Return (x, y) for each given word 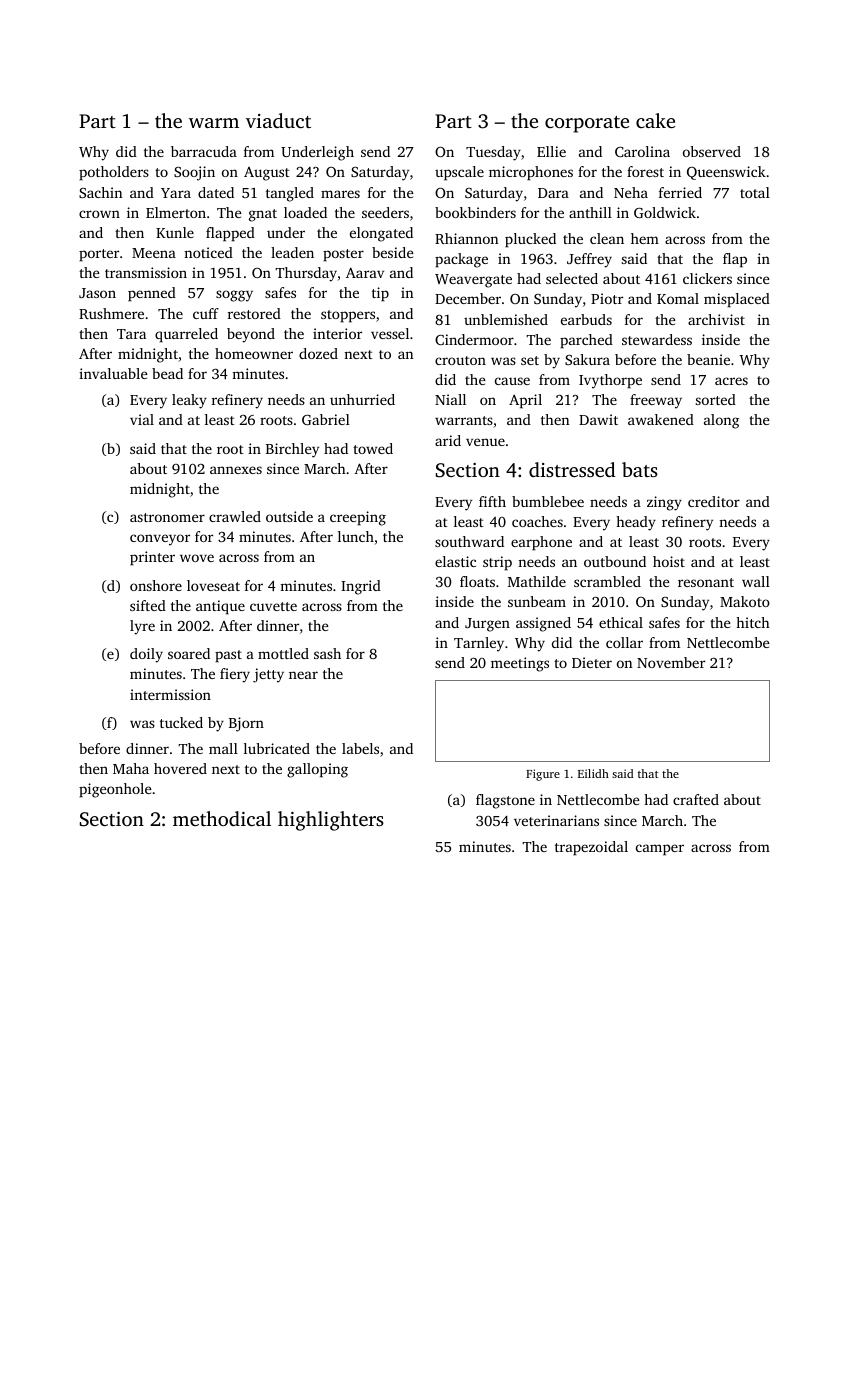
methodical (222, 818)
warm (214, 123)
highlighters (331, 821)
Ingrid (361, 587)
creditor (714, 501)
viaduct (278, 120)
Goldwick (665, 212)
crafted (696, 799)
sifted (148, 605)
